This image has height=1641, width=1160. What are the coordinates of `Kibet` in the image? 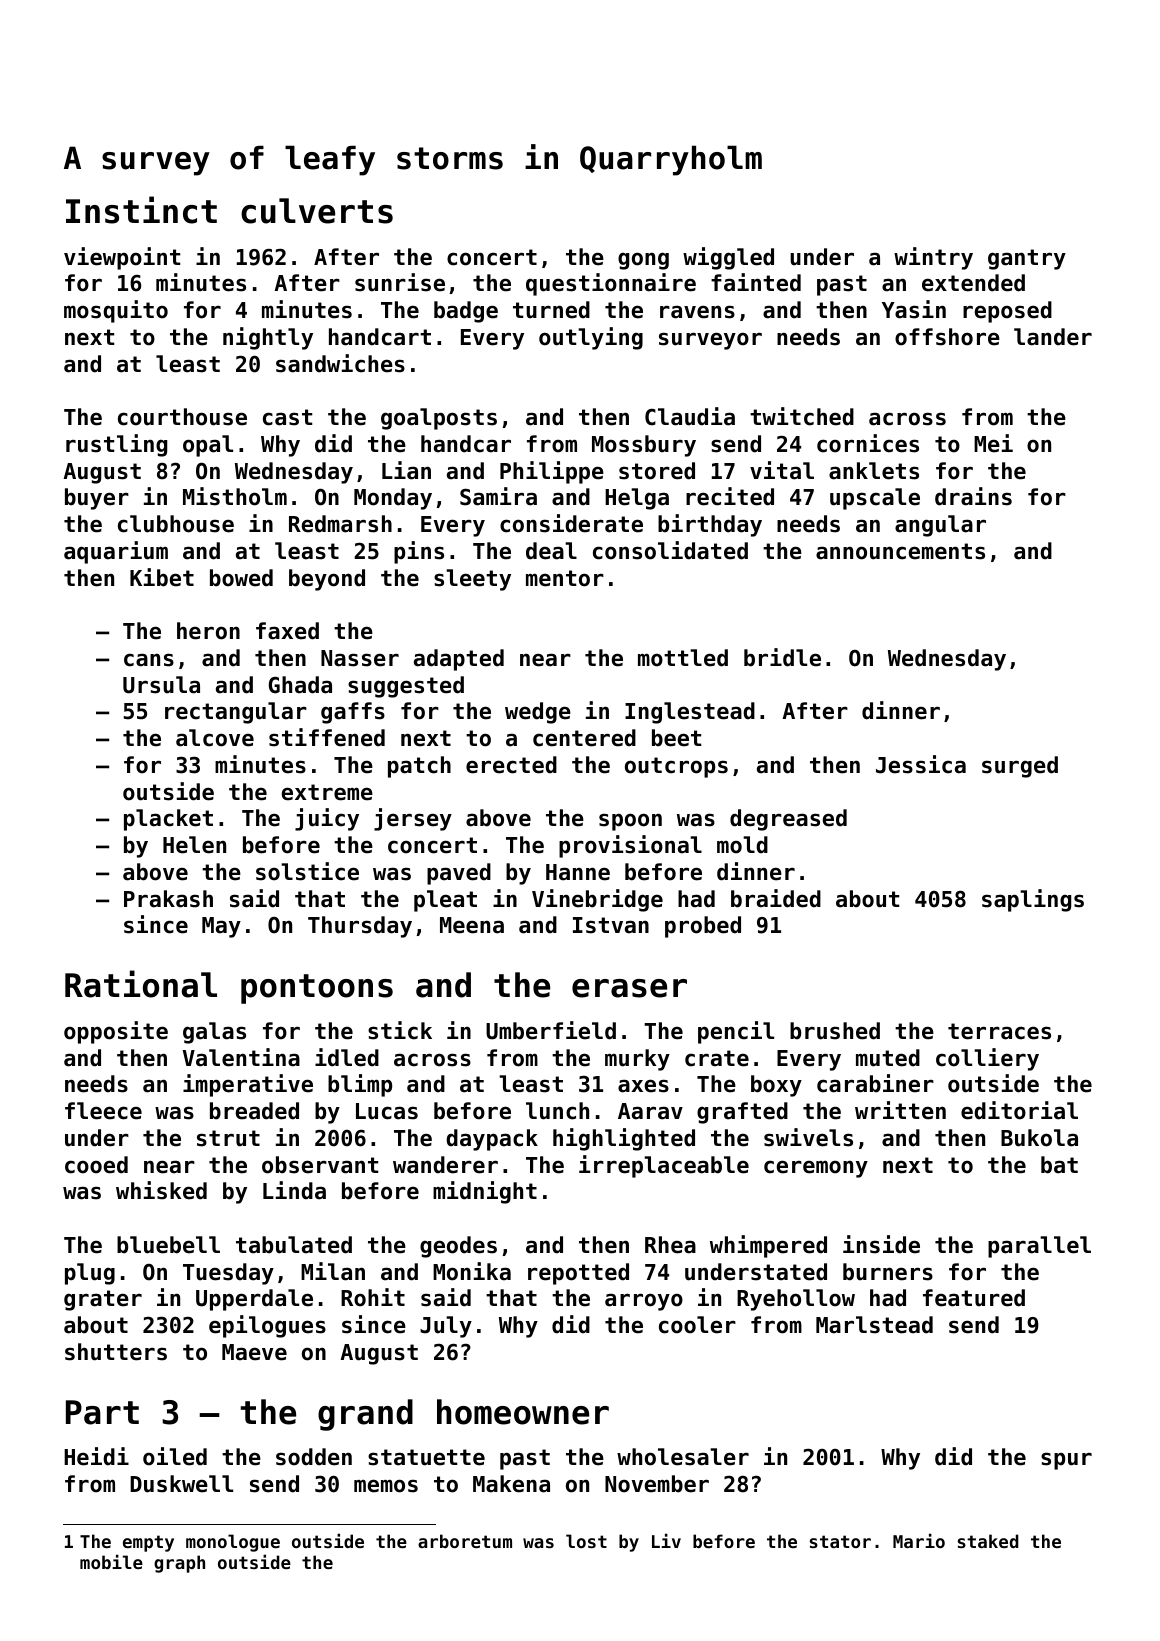 It's located at (162, 577).
